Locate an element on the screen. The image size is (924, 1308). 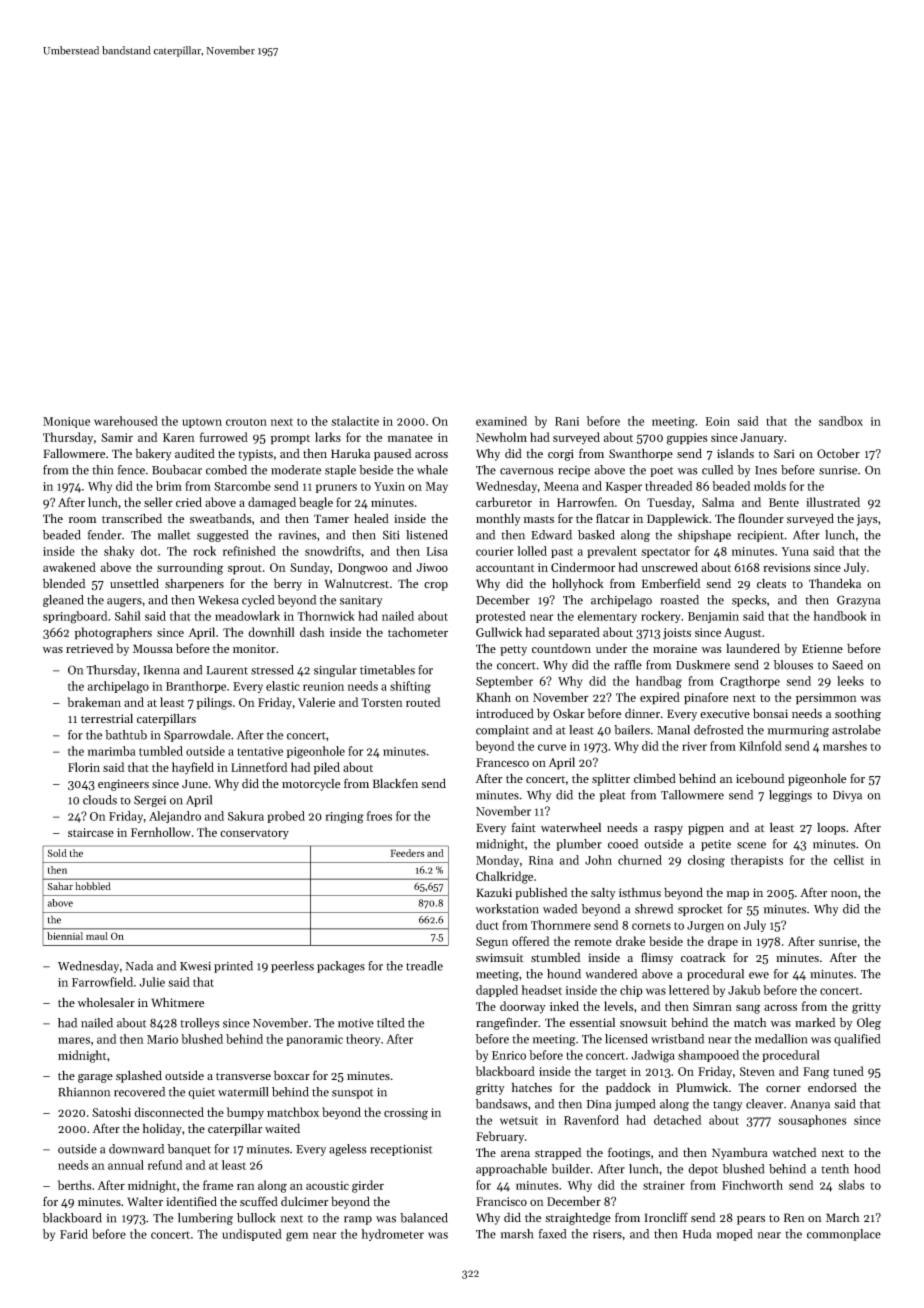
bonsai is located at coordinates (770, 713).
